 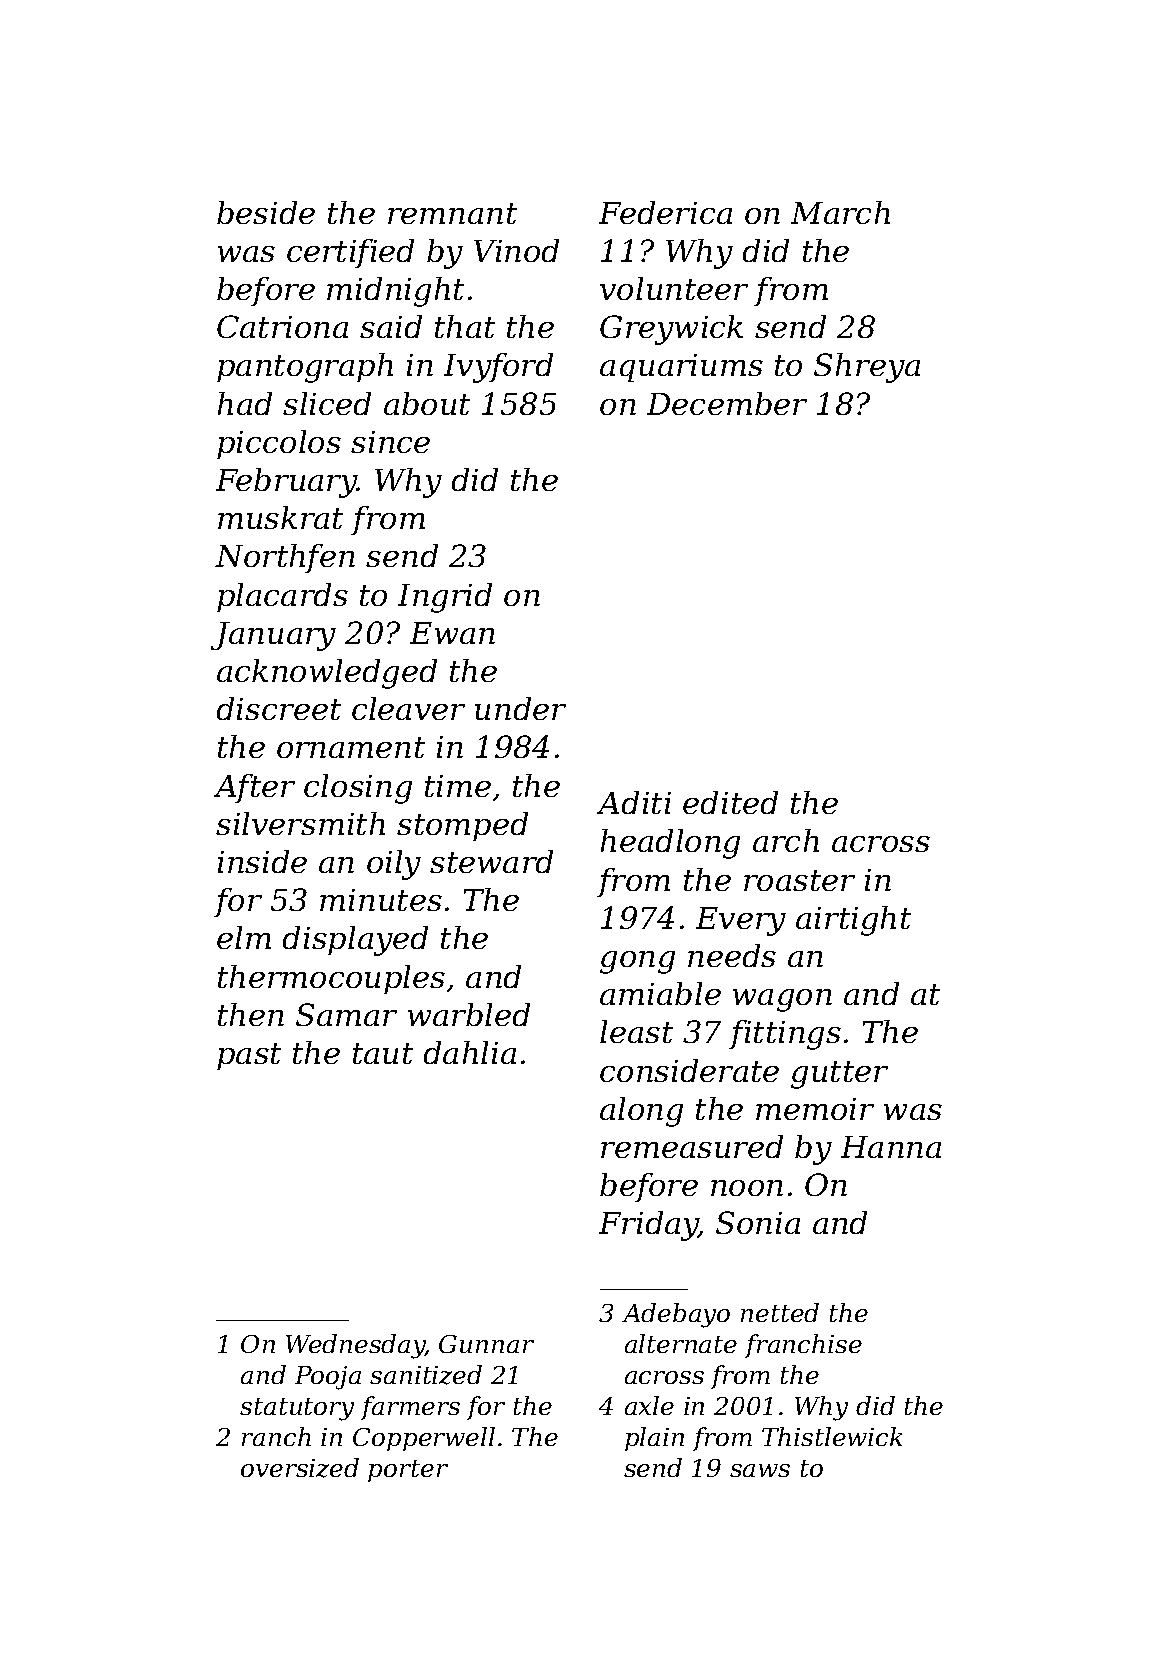 I want to click on Thistlewick, so click(x=832, y=1436).
